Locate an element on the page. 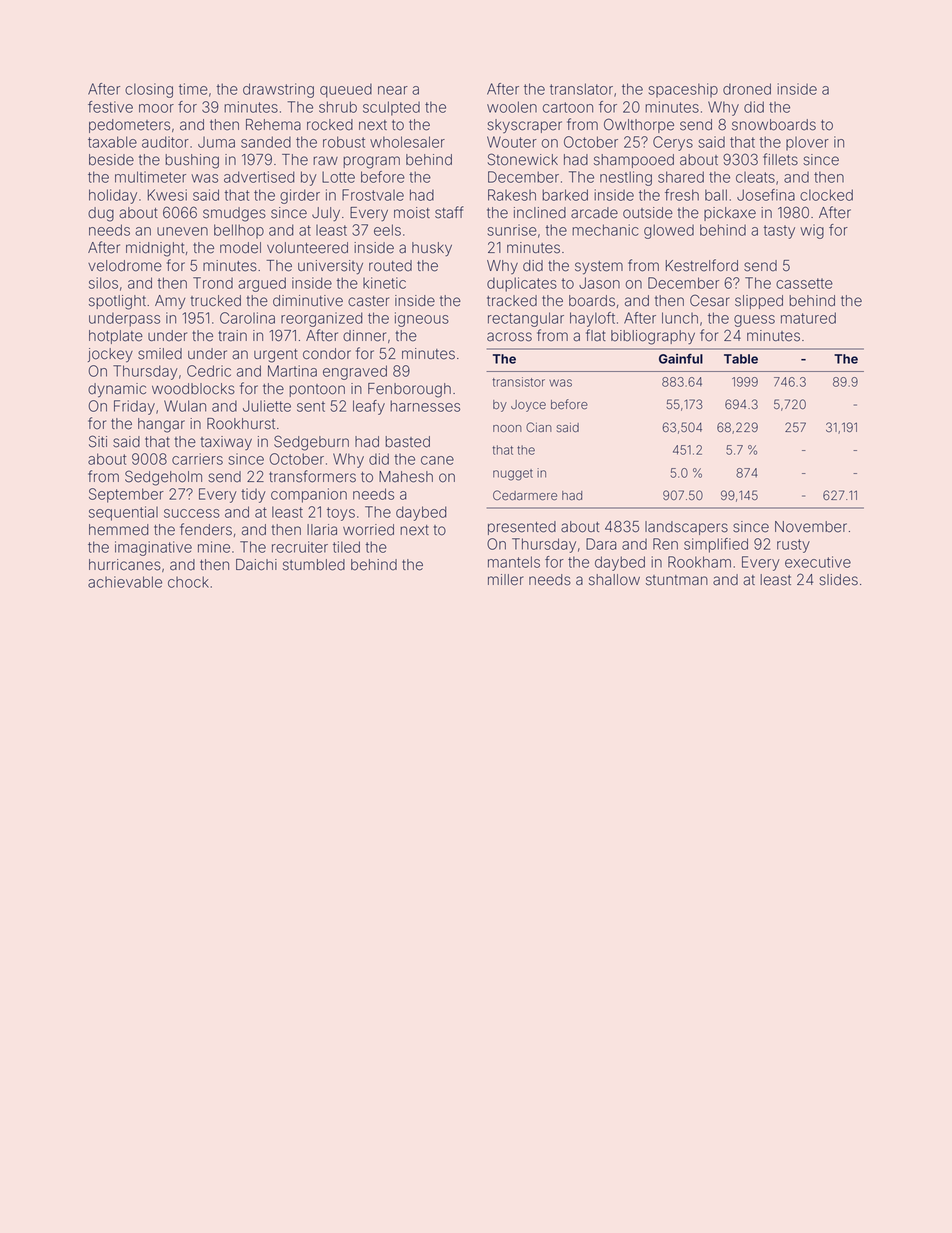  program is located at coordinates (371, 162).
